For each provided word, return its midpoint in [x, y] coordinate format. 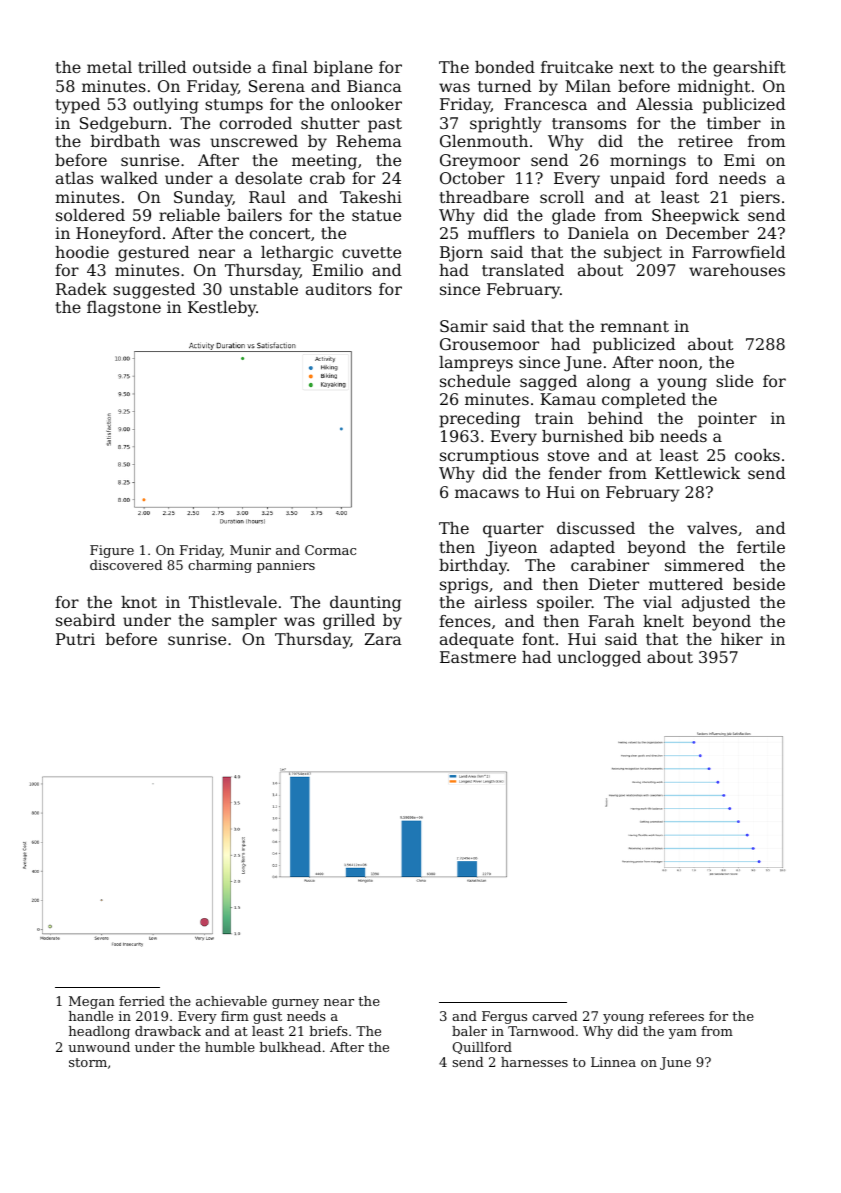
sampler [244, 622]
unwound [99, 1047]
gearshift [749, 69]
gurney [295, 1004]
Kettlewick [698, 473]
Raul [267, 197]
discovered [126, 565]
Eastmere [478, 657]
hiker [742, 639]
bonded [505, 67]
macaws [487, 493]
